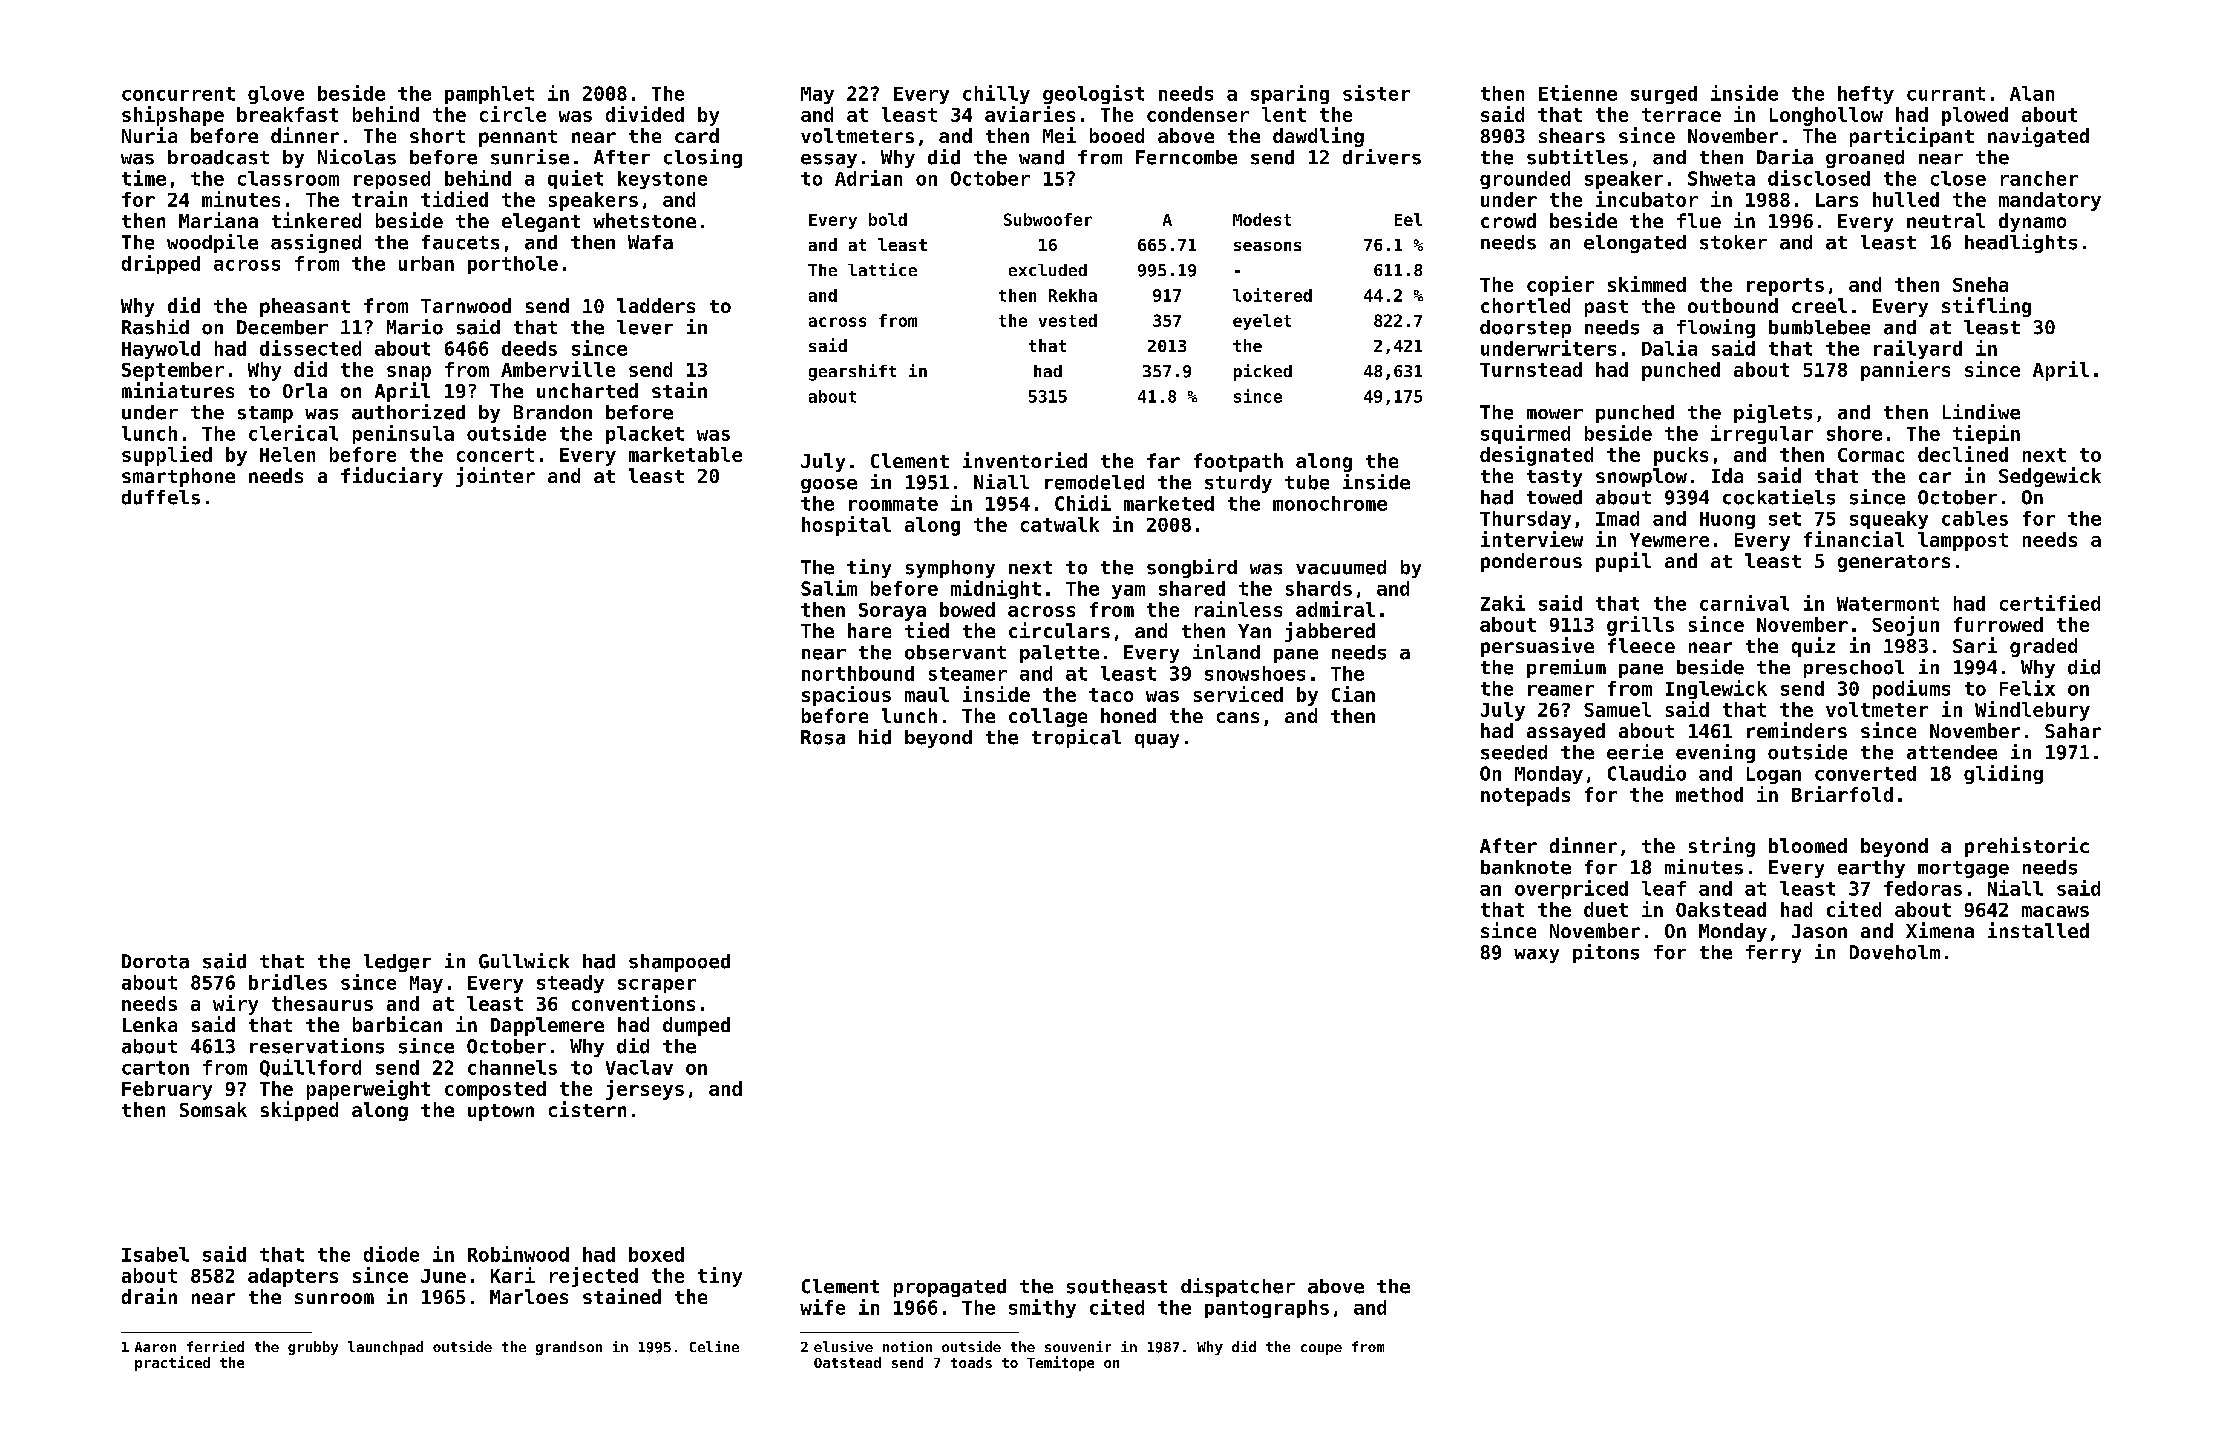 This screenshot has height=1444, width=2231. I want to click on Robinwood, so click(518, 1254).
